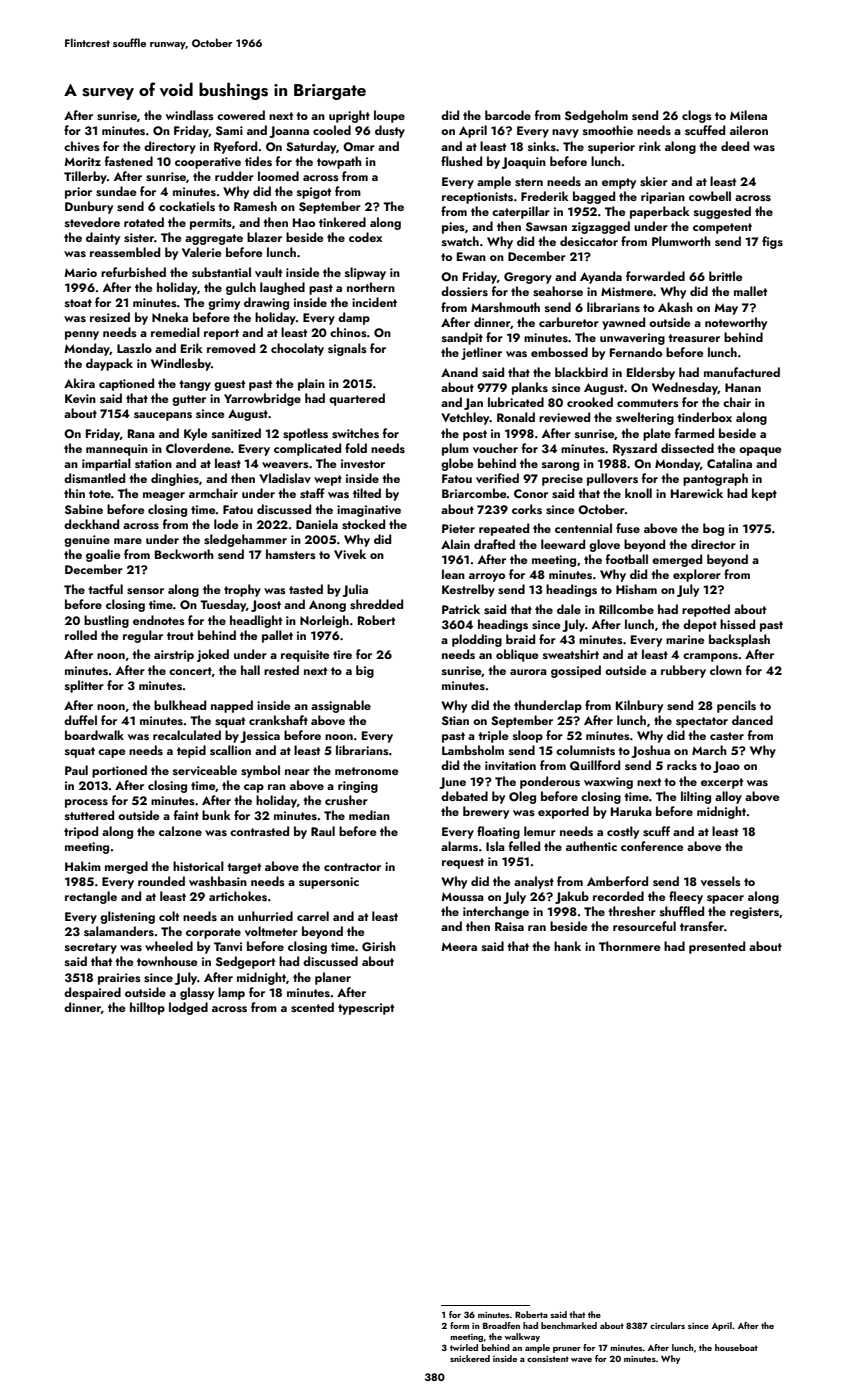  I want to click on twirled, so click(464, 1347).
